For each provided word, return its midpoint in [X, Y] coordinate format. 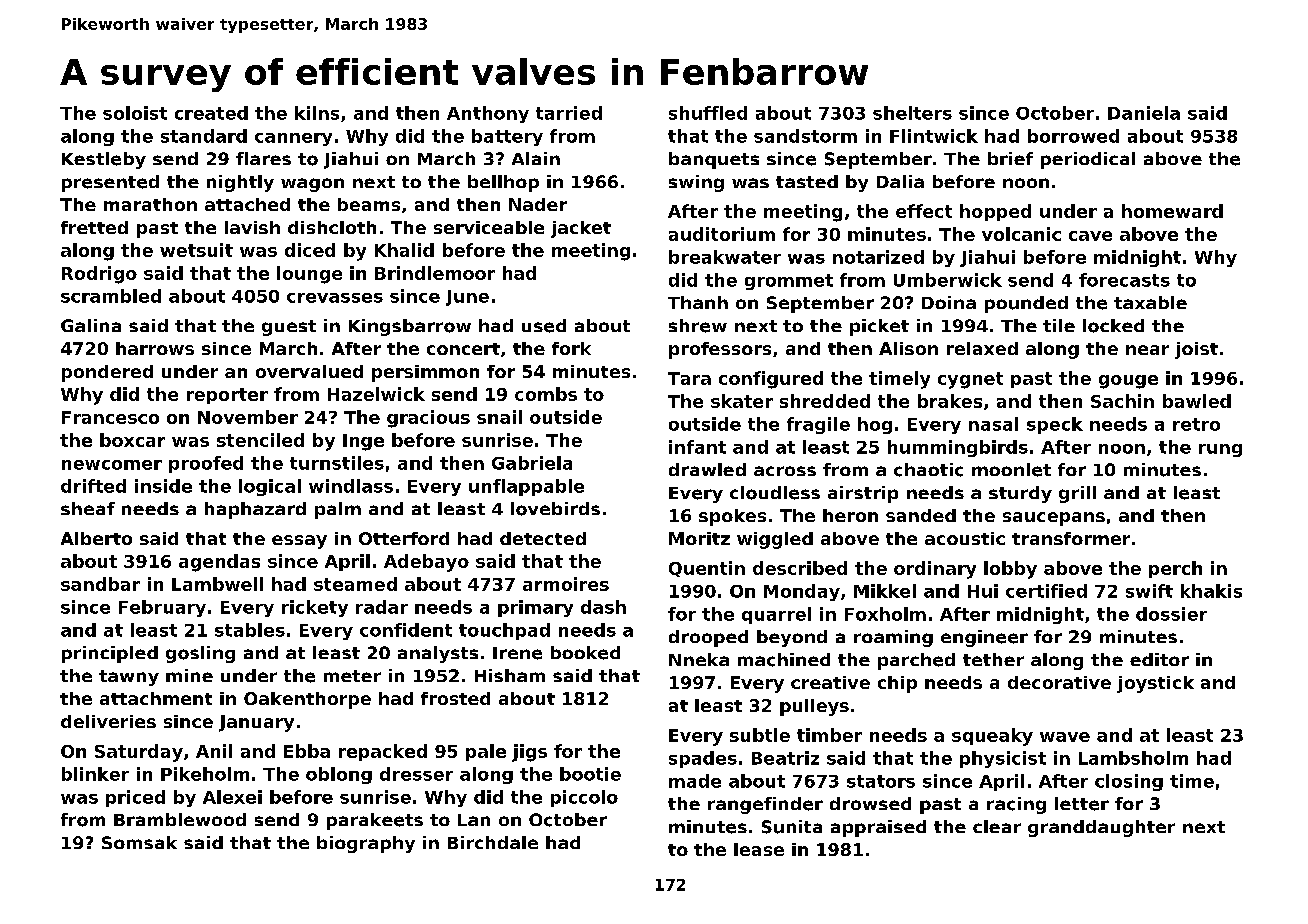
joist [1196, 350]
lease [759, 849]
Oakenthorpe [307, 700]
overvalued [309, 371]
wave [1065, 737]
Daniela [1144, 113]
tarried [569, 113]
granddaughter [1101, 828]
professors [720, 350]
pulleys [814, 707]
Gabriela [532, 463]
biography [366, 844]
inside [163, 486]
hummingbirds [958, 448]
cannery [293, 139]
